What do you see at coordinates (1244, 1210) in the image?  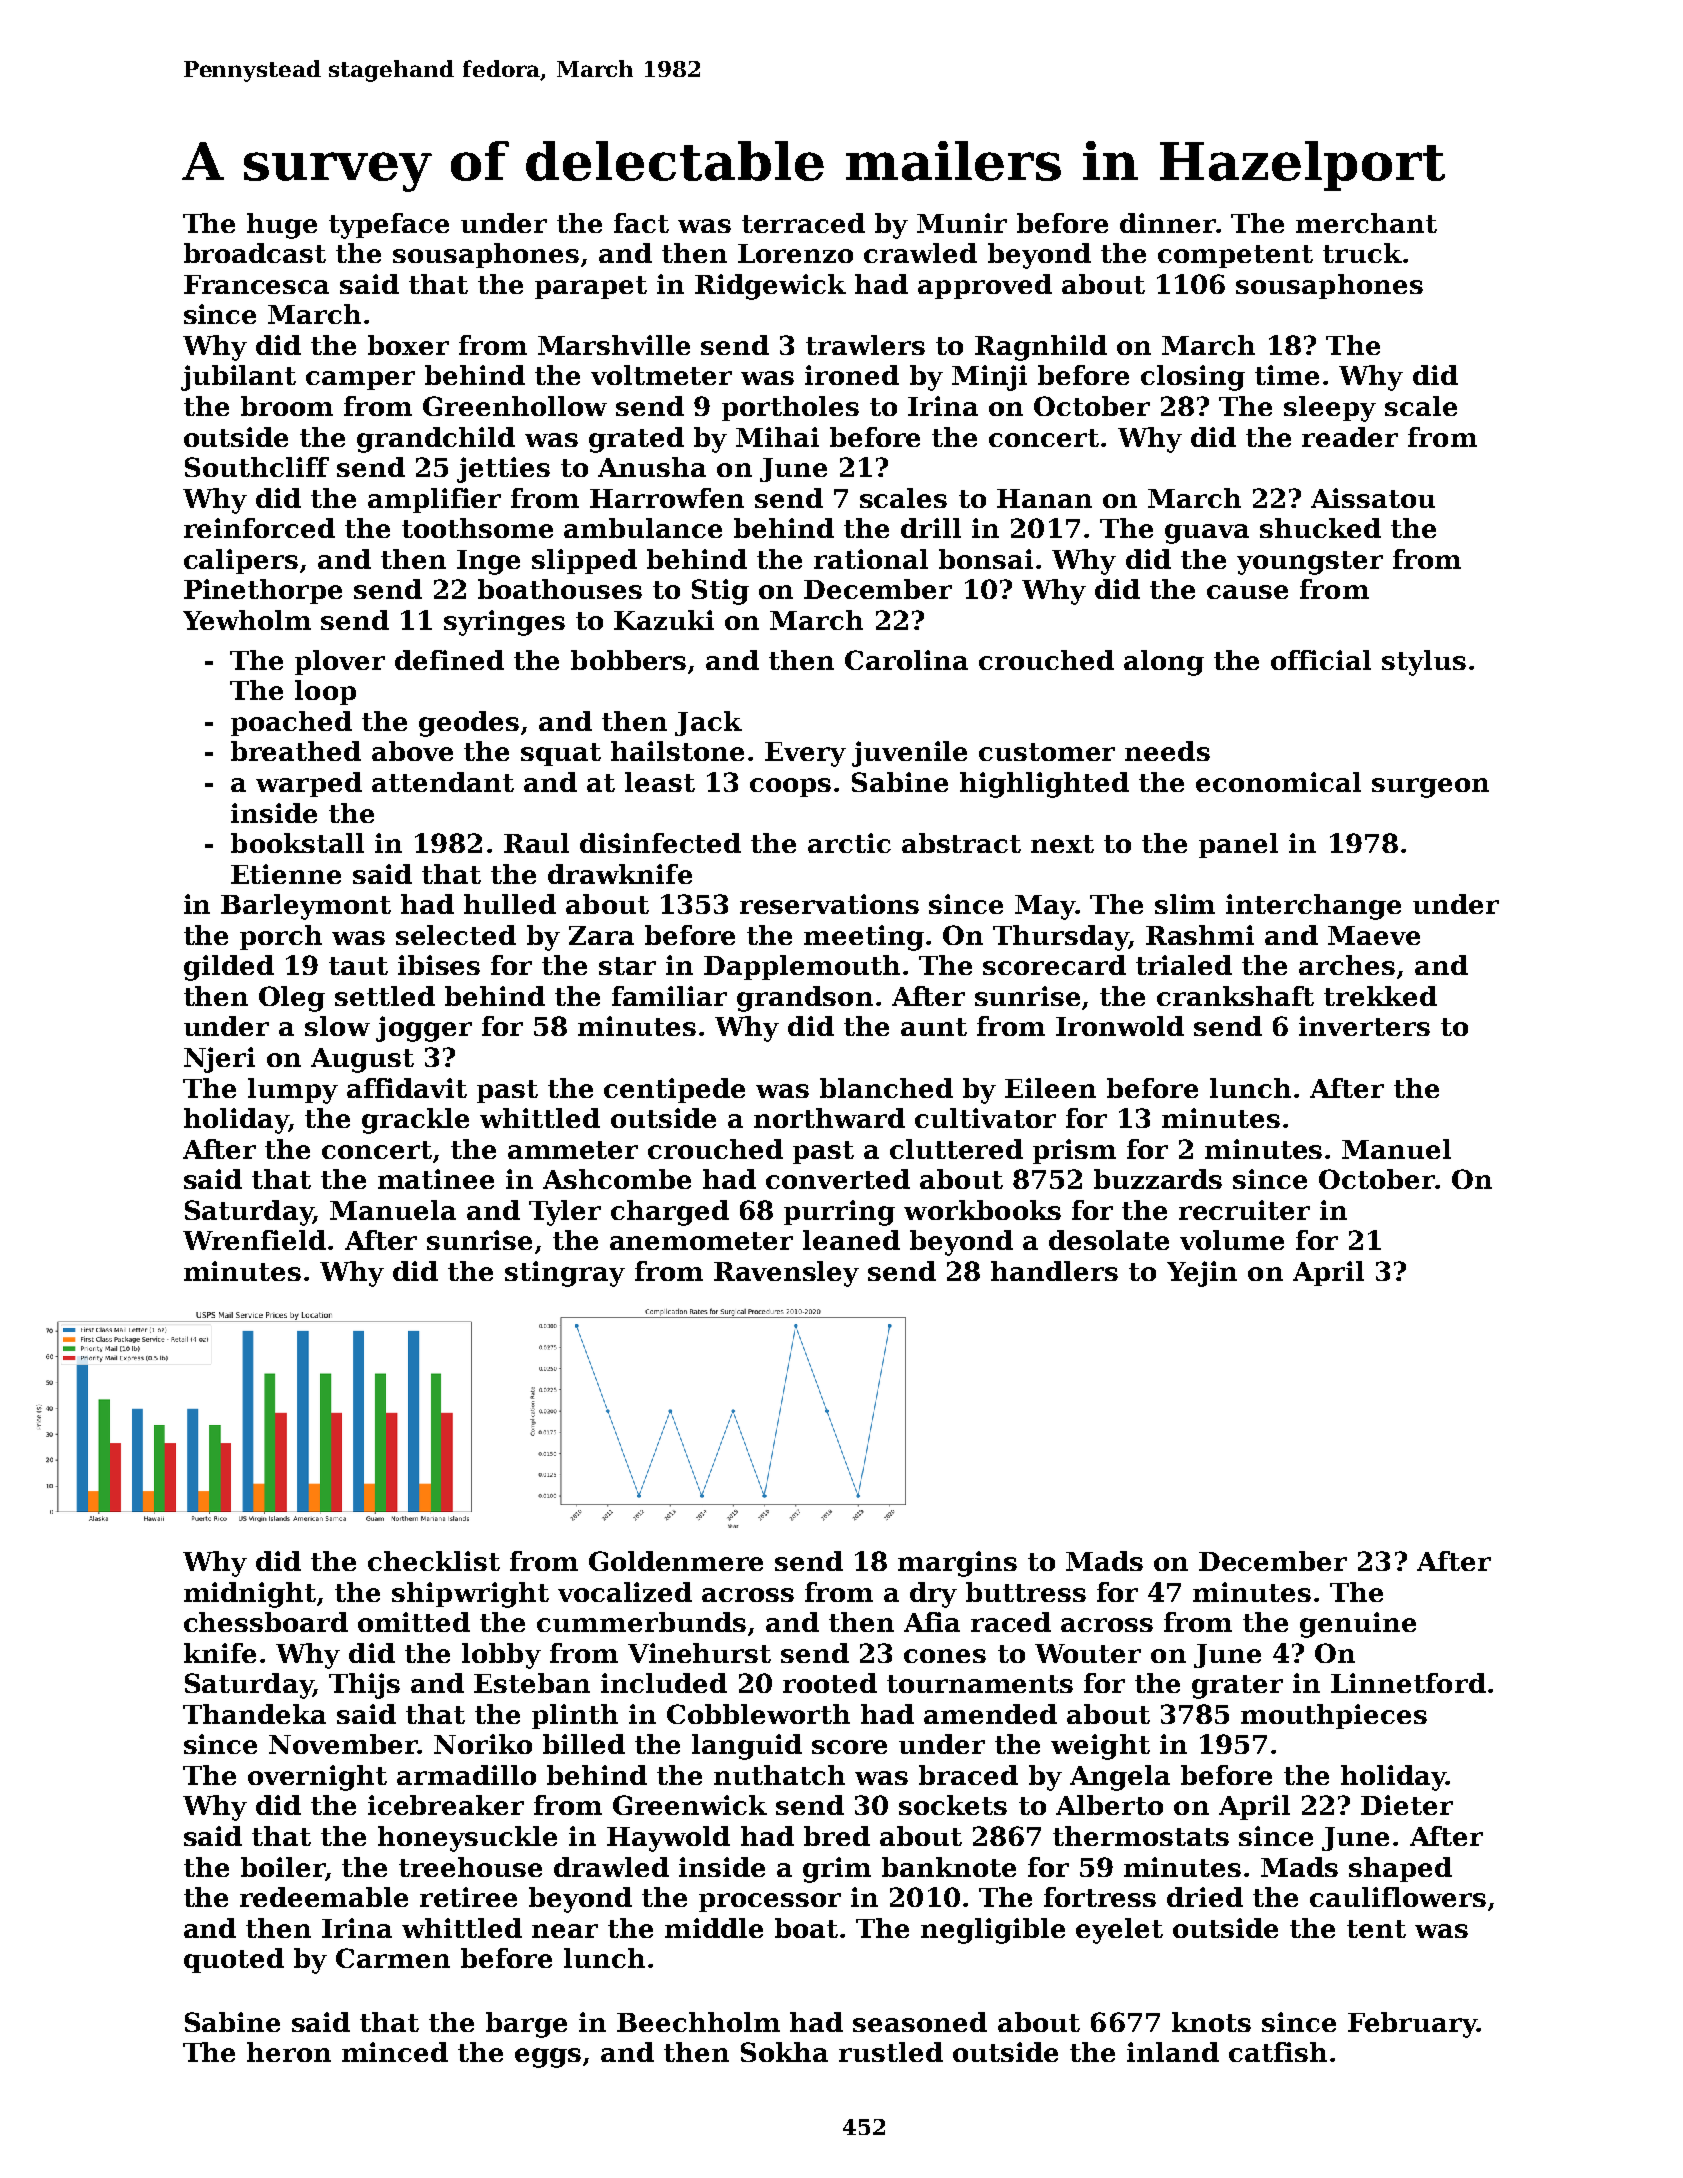 I see `recruiter` at bounding box center [1244, 1210].
